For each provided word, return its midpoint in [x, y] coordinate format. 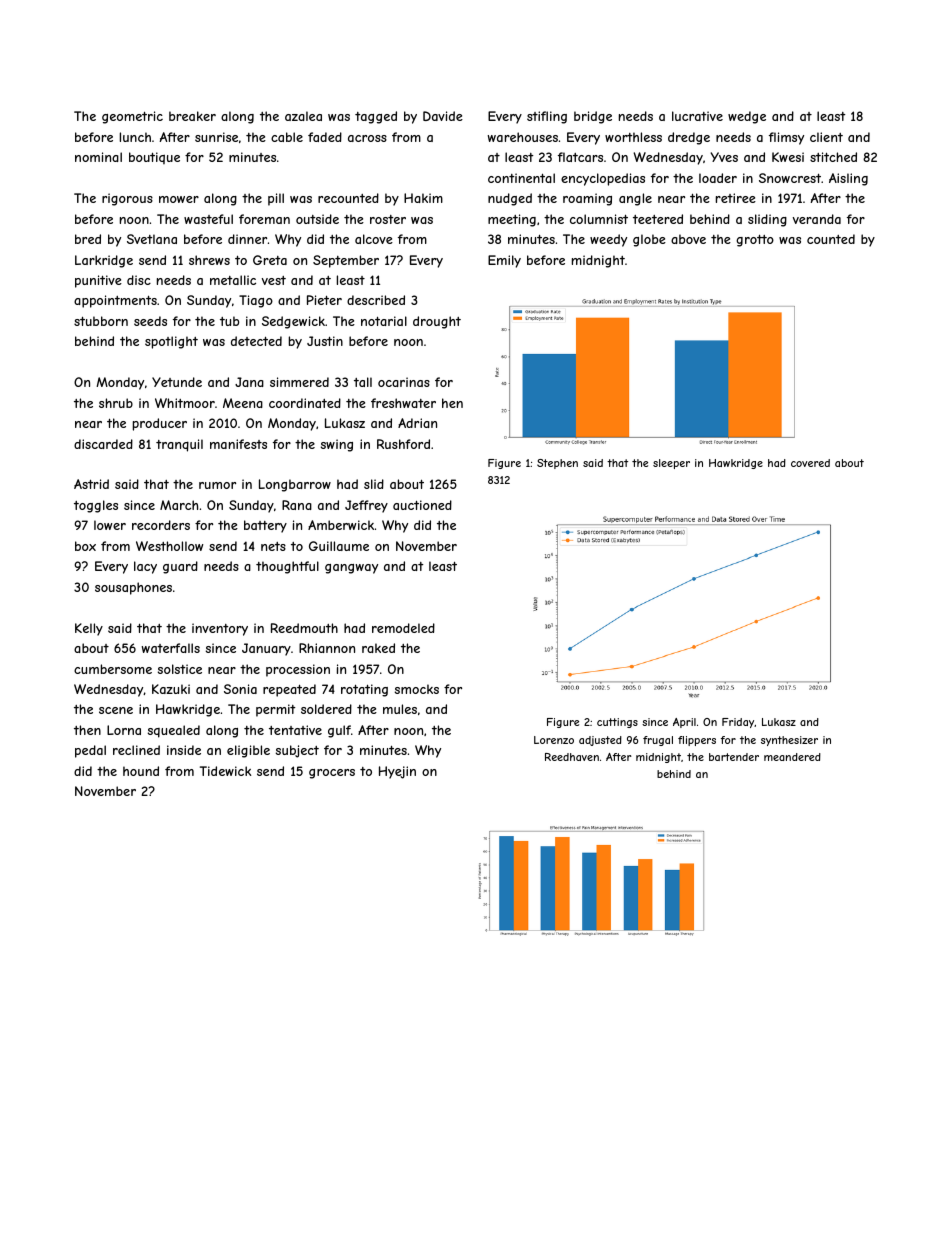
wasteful [208, 219]
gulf [339, 731]
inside [184, 750]
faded [325, 137]
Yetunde [177, 382]
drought [437, 322]
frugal [658, 741]
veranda [817, 219]
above [688, 239]
